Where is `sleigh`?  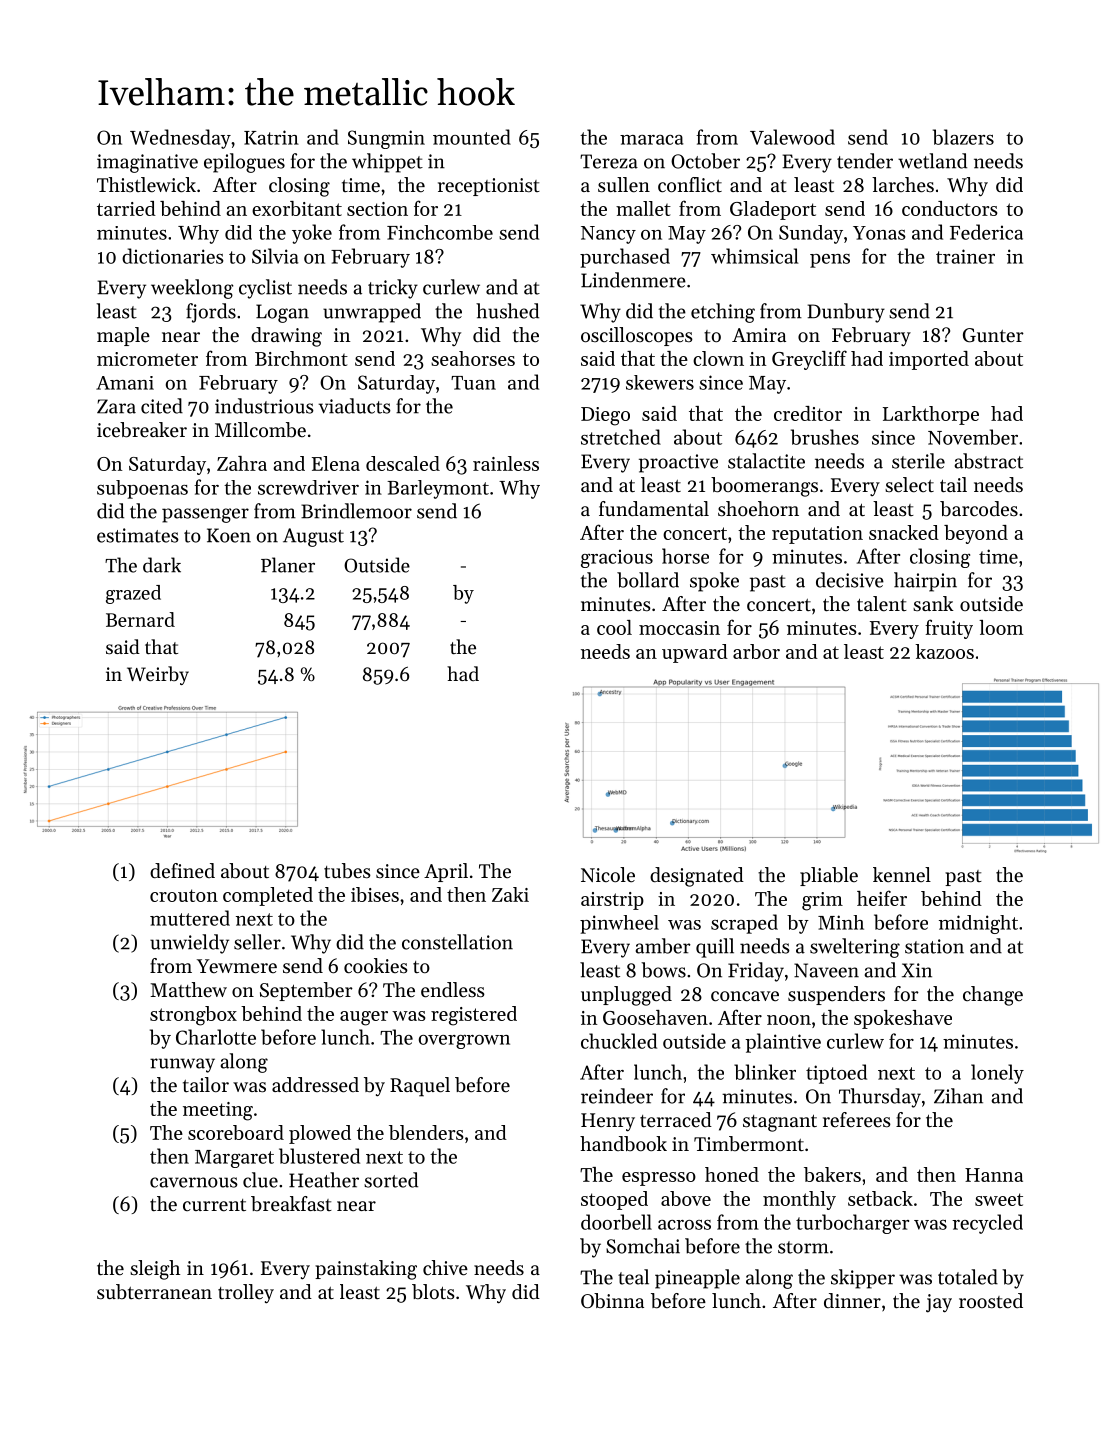 sleigh is located at coordinates (155, 1270).
